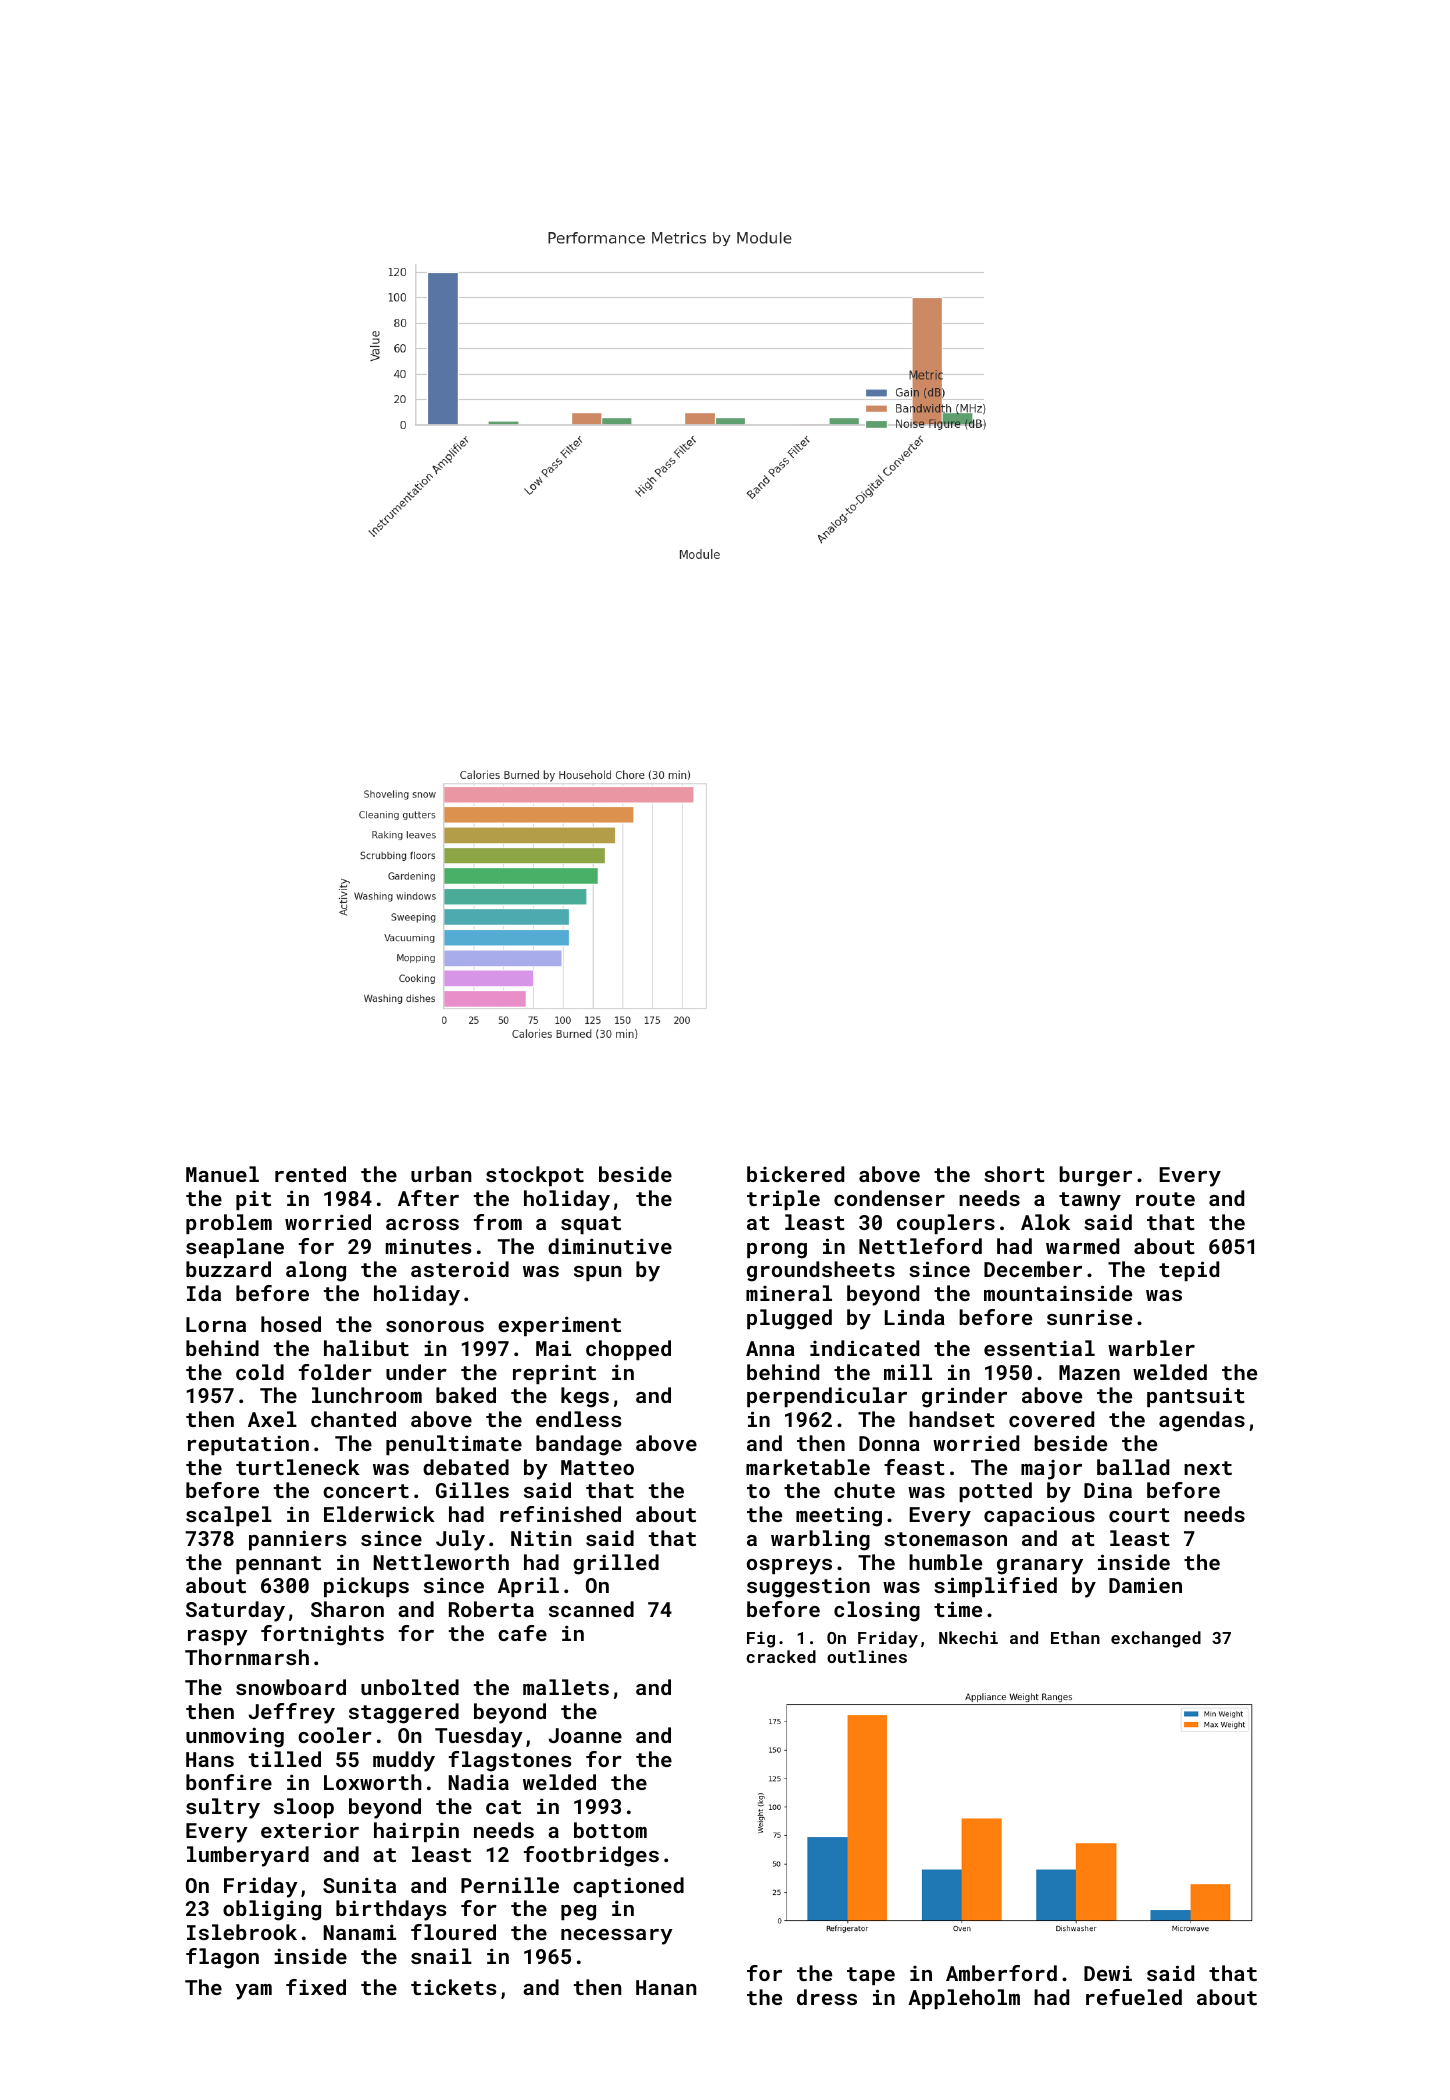 The height and width of the screenshot is (2100, 1450). What do you see at coordinates (781, 1656) in the screenshot?
I see `cracked` at bounding box center [781, 1656].
